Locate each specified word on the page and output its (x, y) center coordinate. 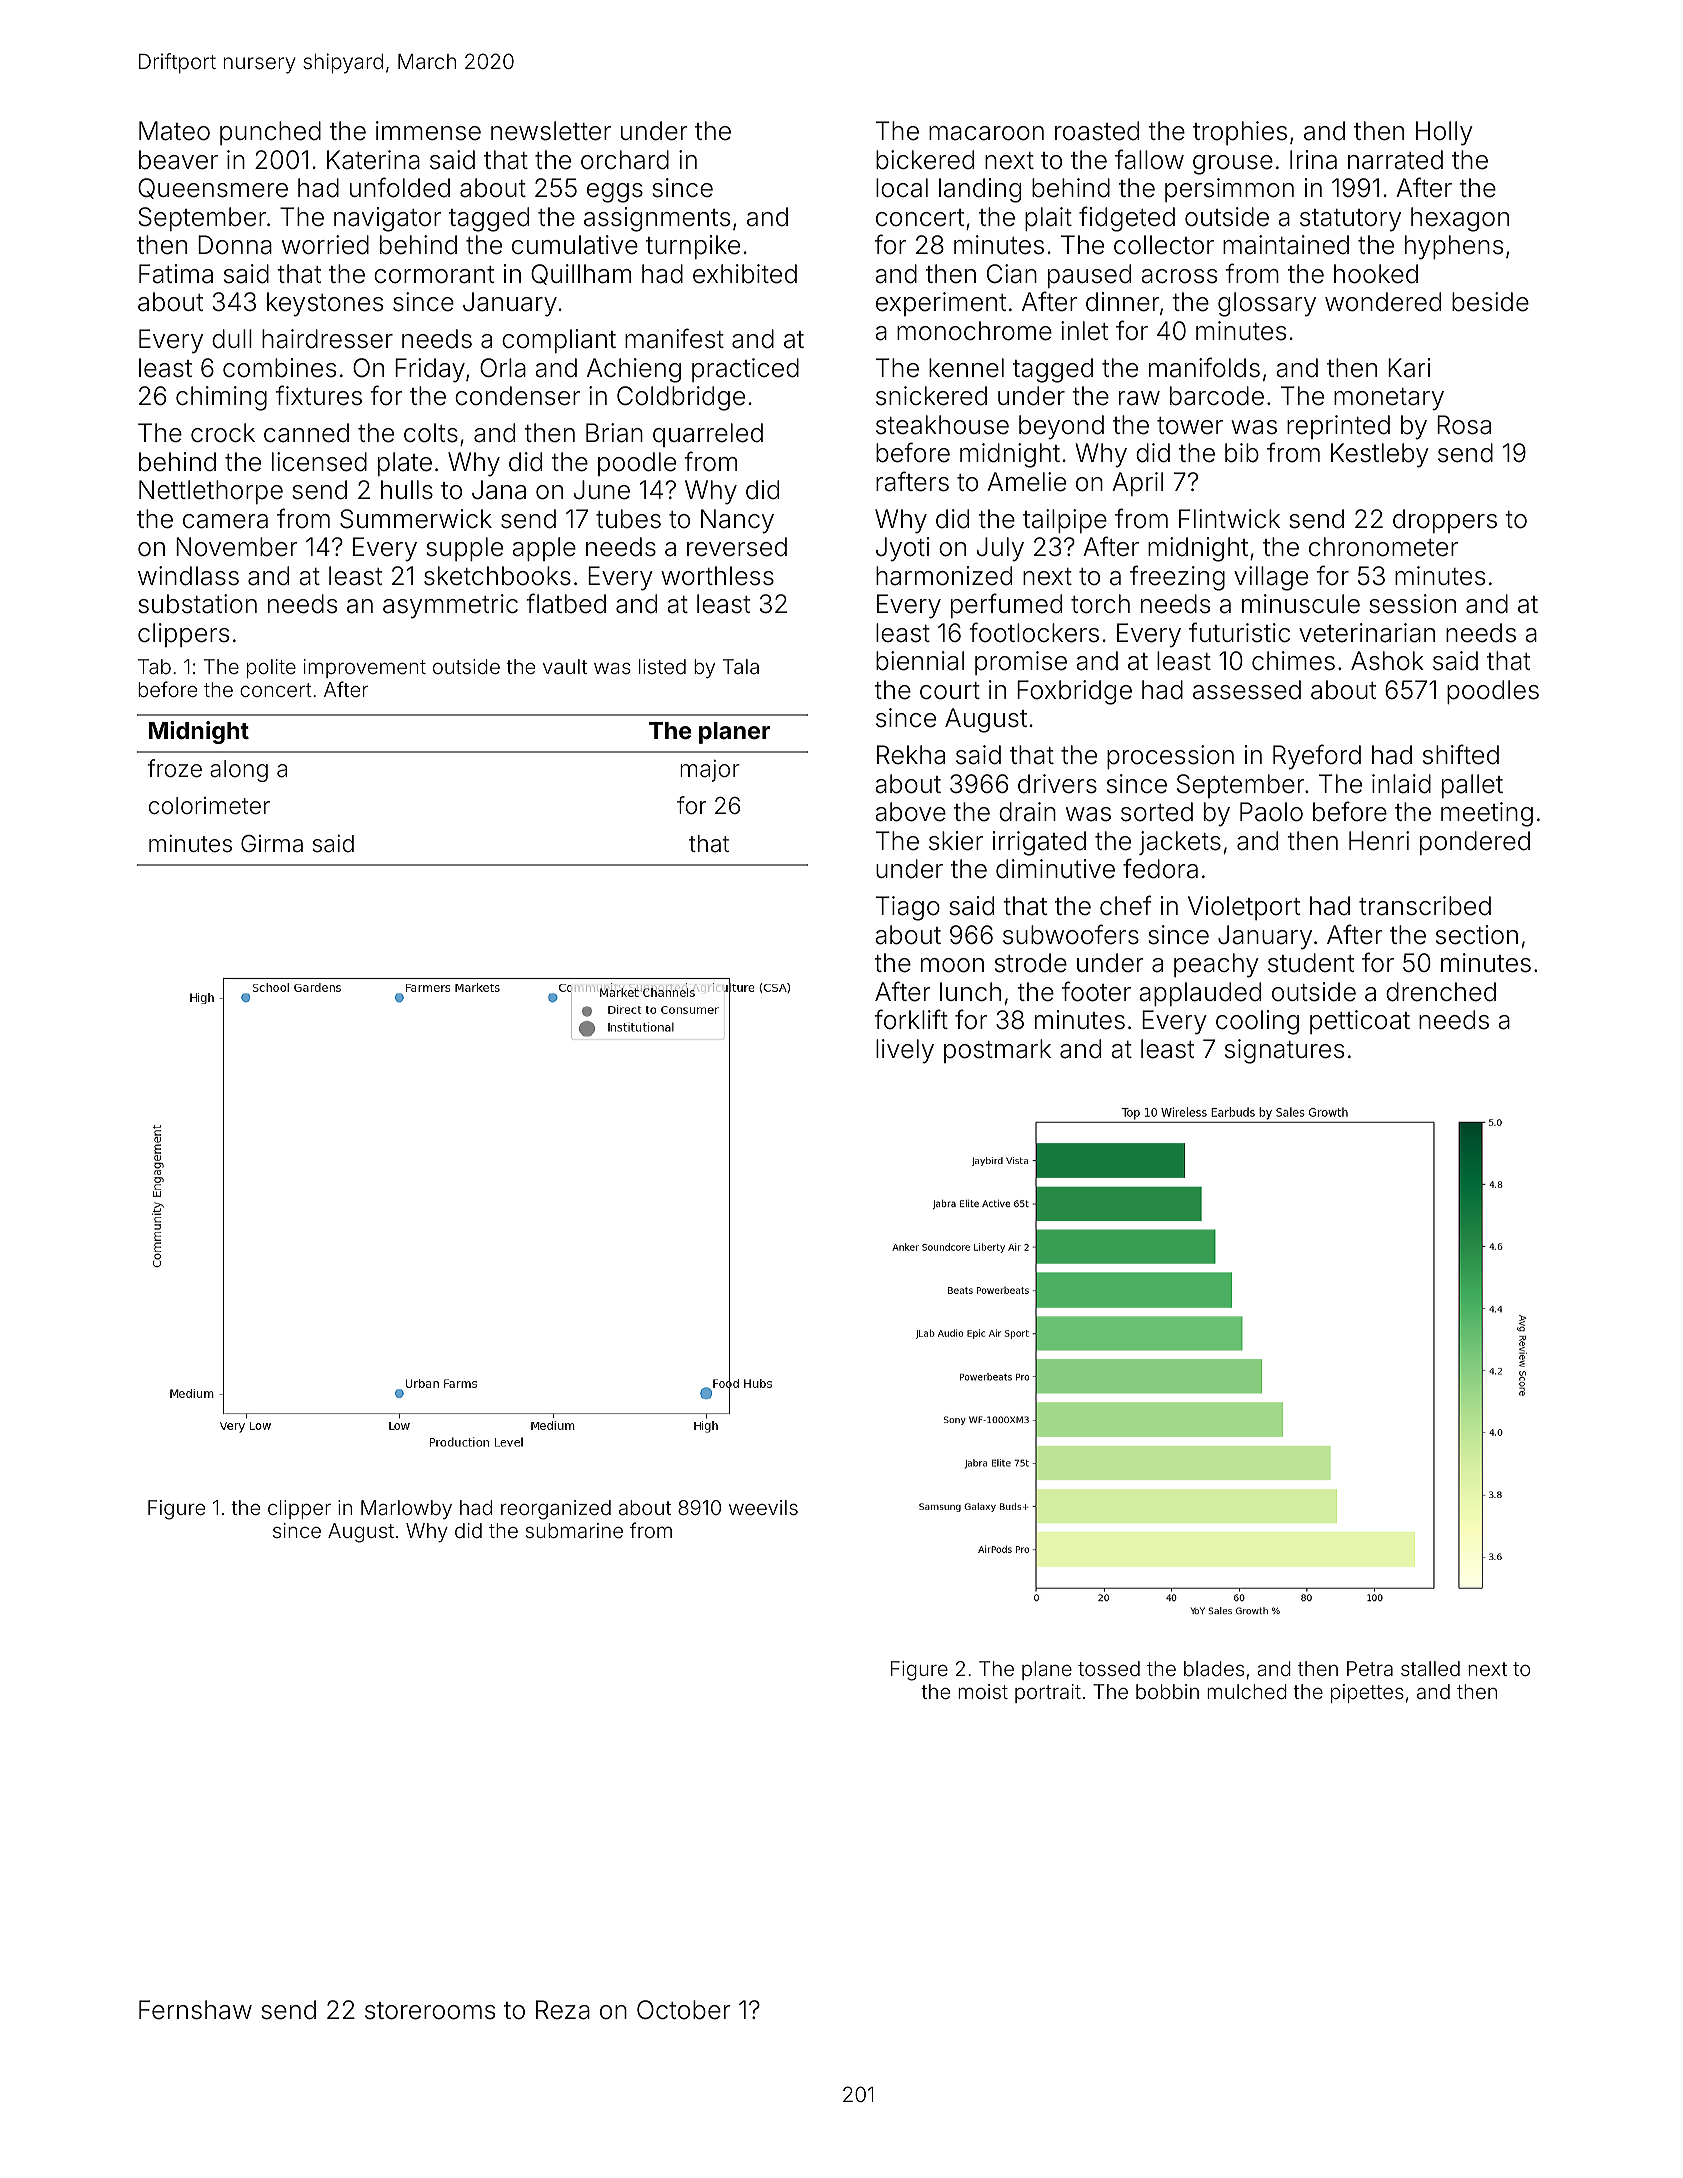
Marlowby (406, 1509)
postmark (997, 1051)
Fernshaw (195, 2010)
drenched (1441, 992)
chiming (221, 398)
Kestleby (1380, 455)
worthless (717, 576)
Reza (563, 2010)
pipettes (1367, 1693)
